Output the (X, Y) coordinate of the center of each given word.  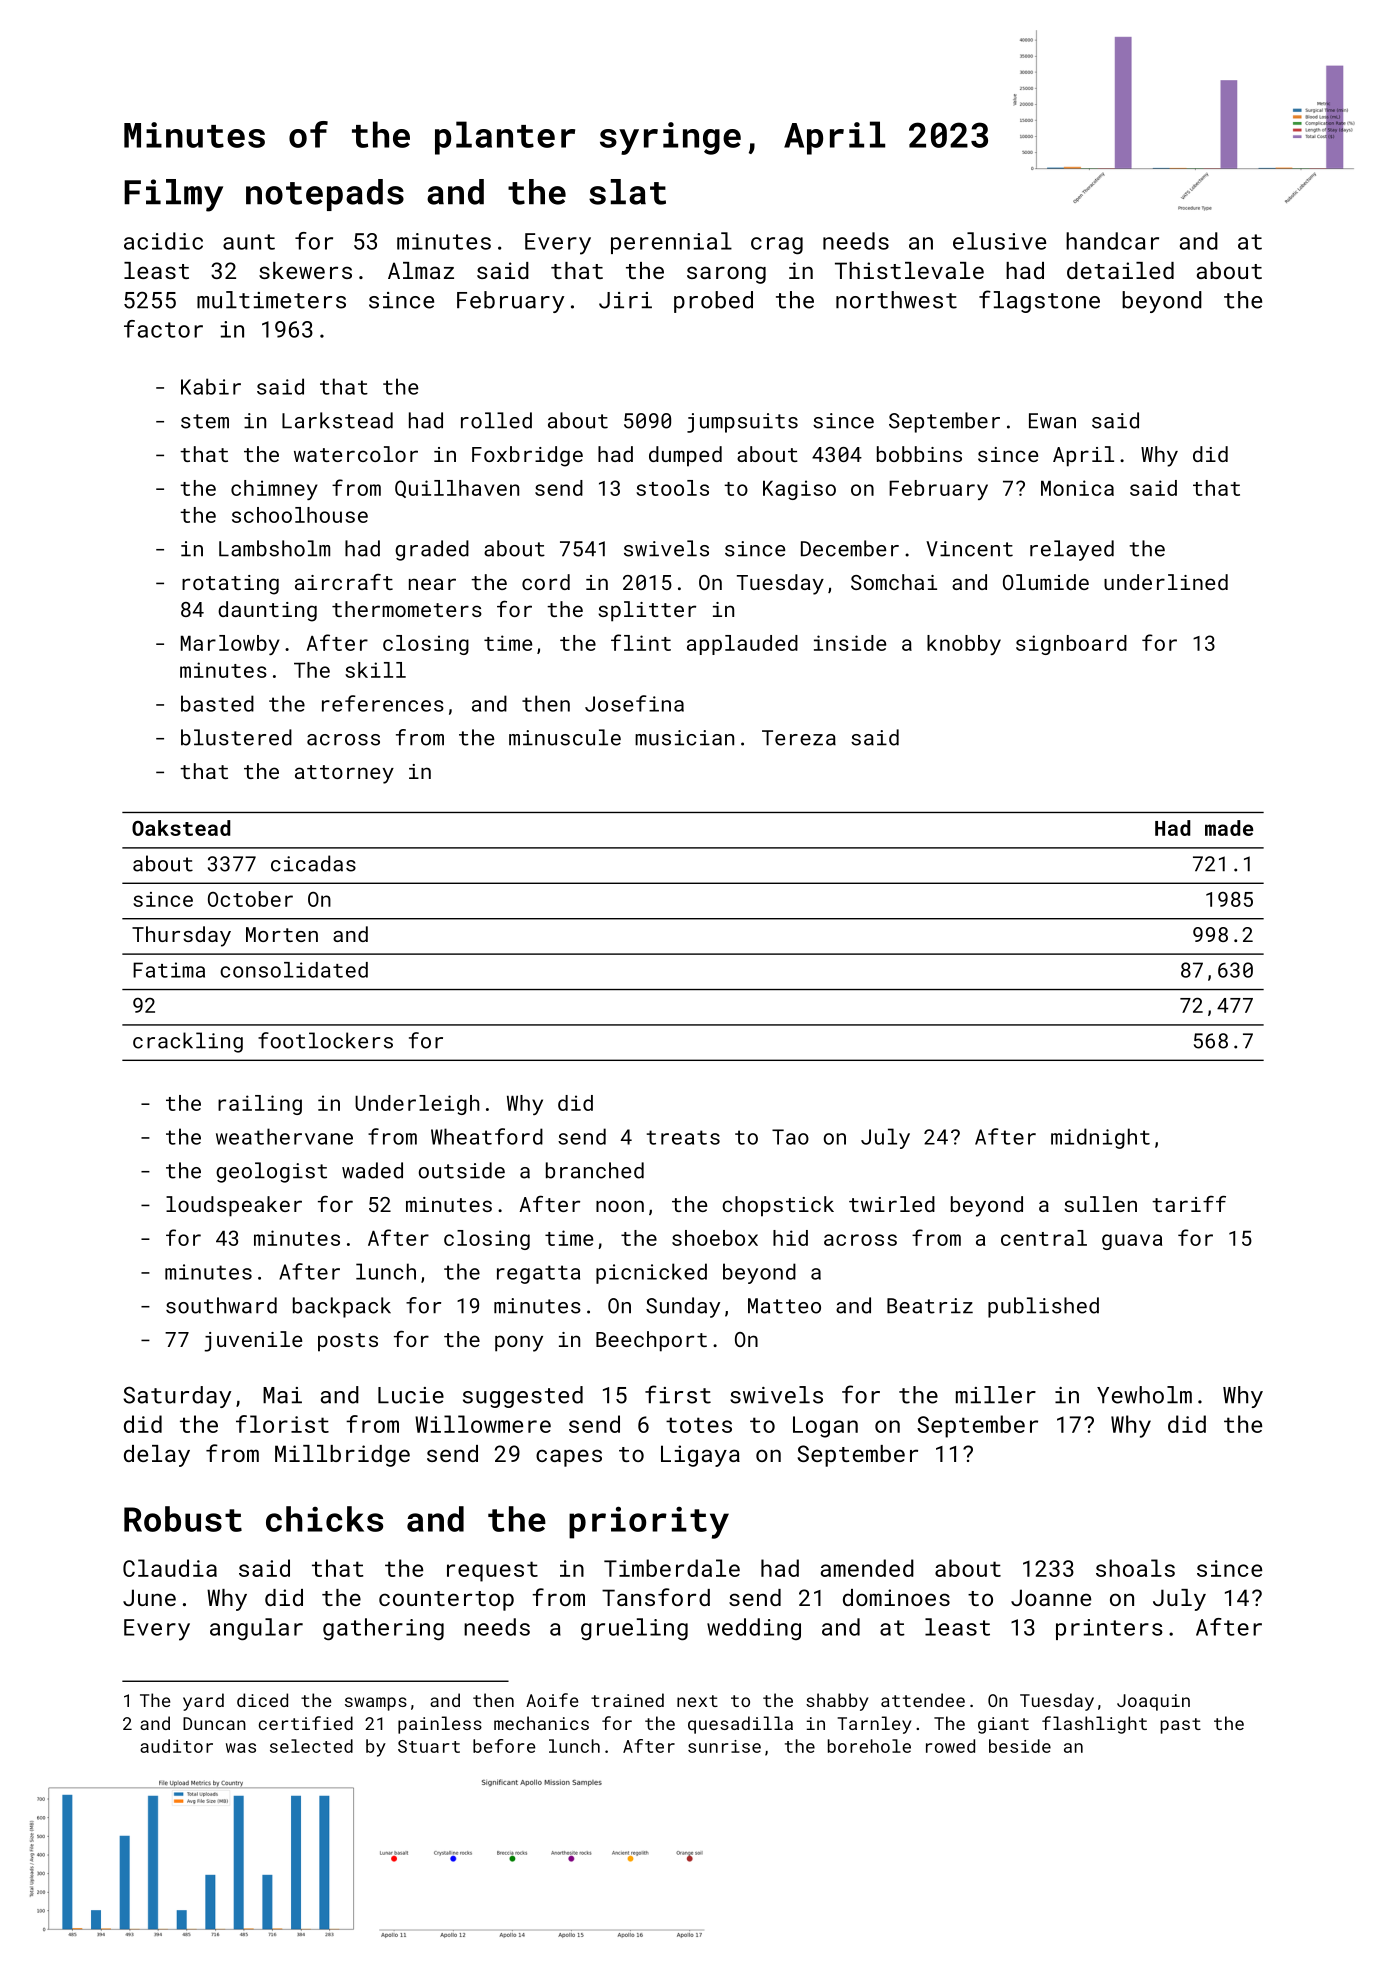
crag (777, 245)
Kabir (211, 386)
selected (311, 1746)
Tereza (799, 738)
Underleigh (417, 1105)
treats (683, 1137)
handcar (1112, 241)
